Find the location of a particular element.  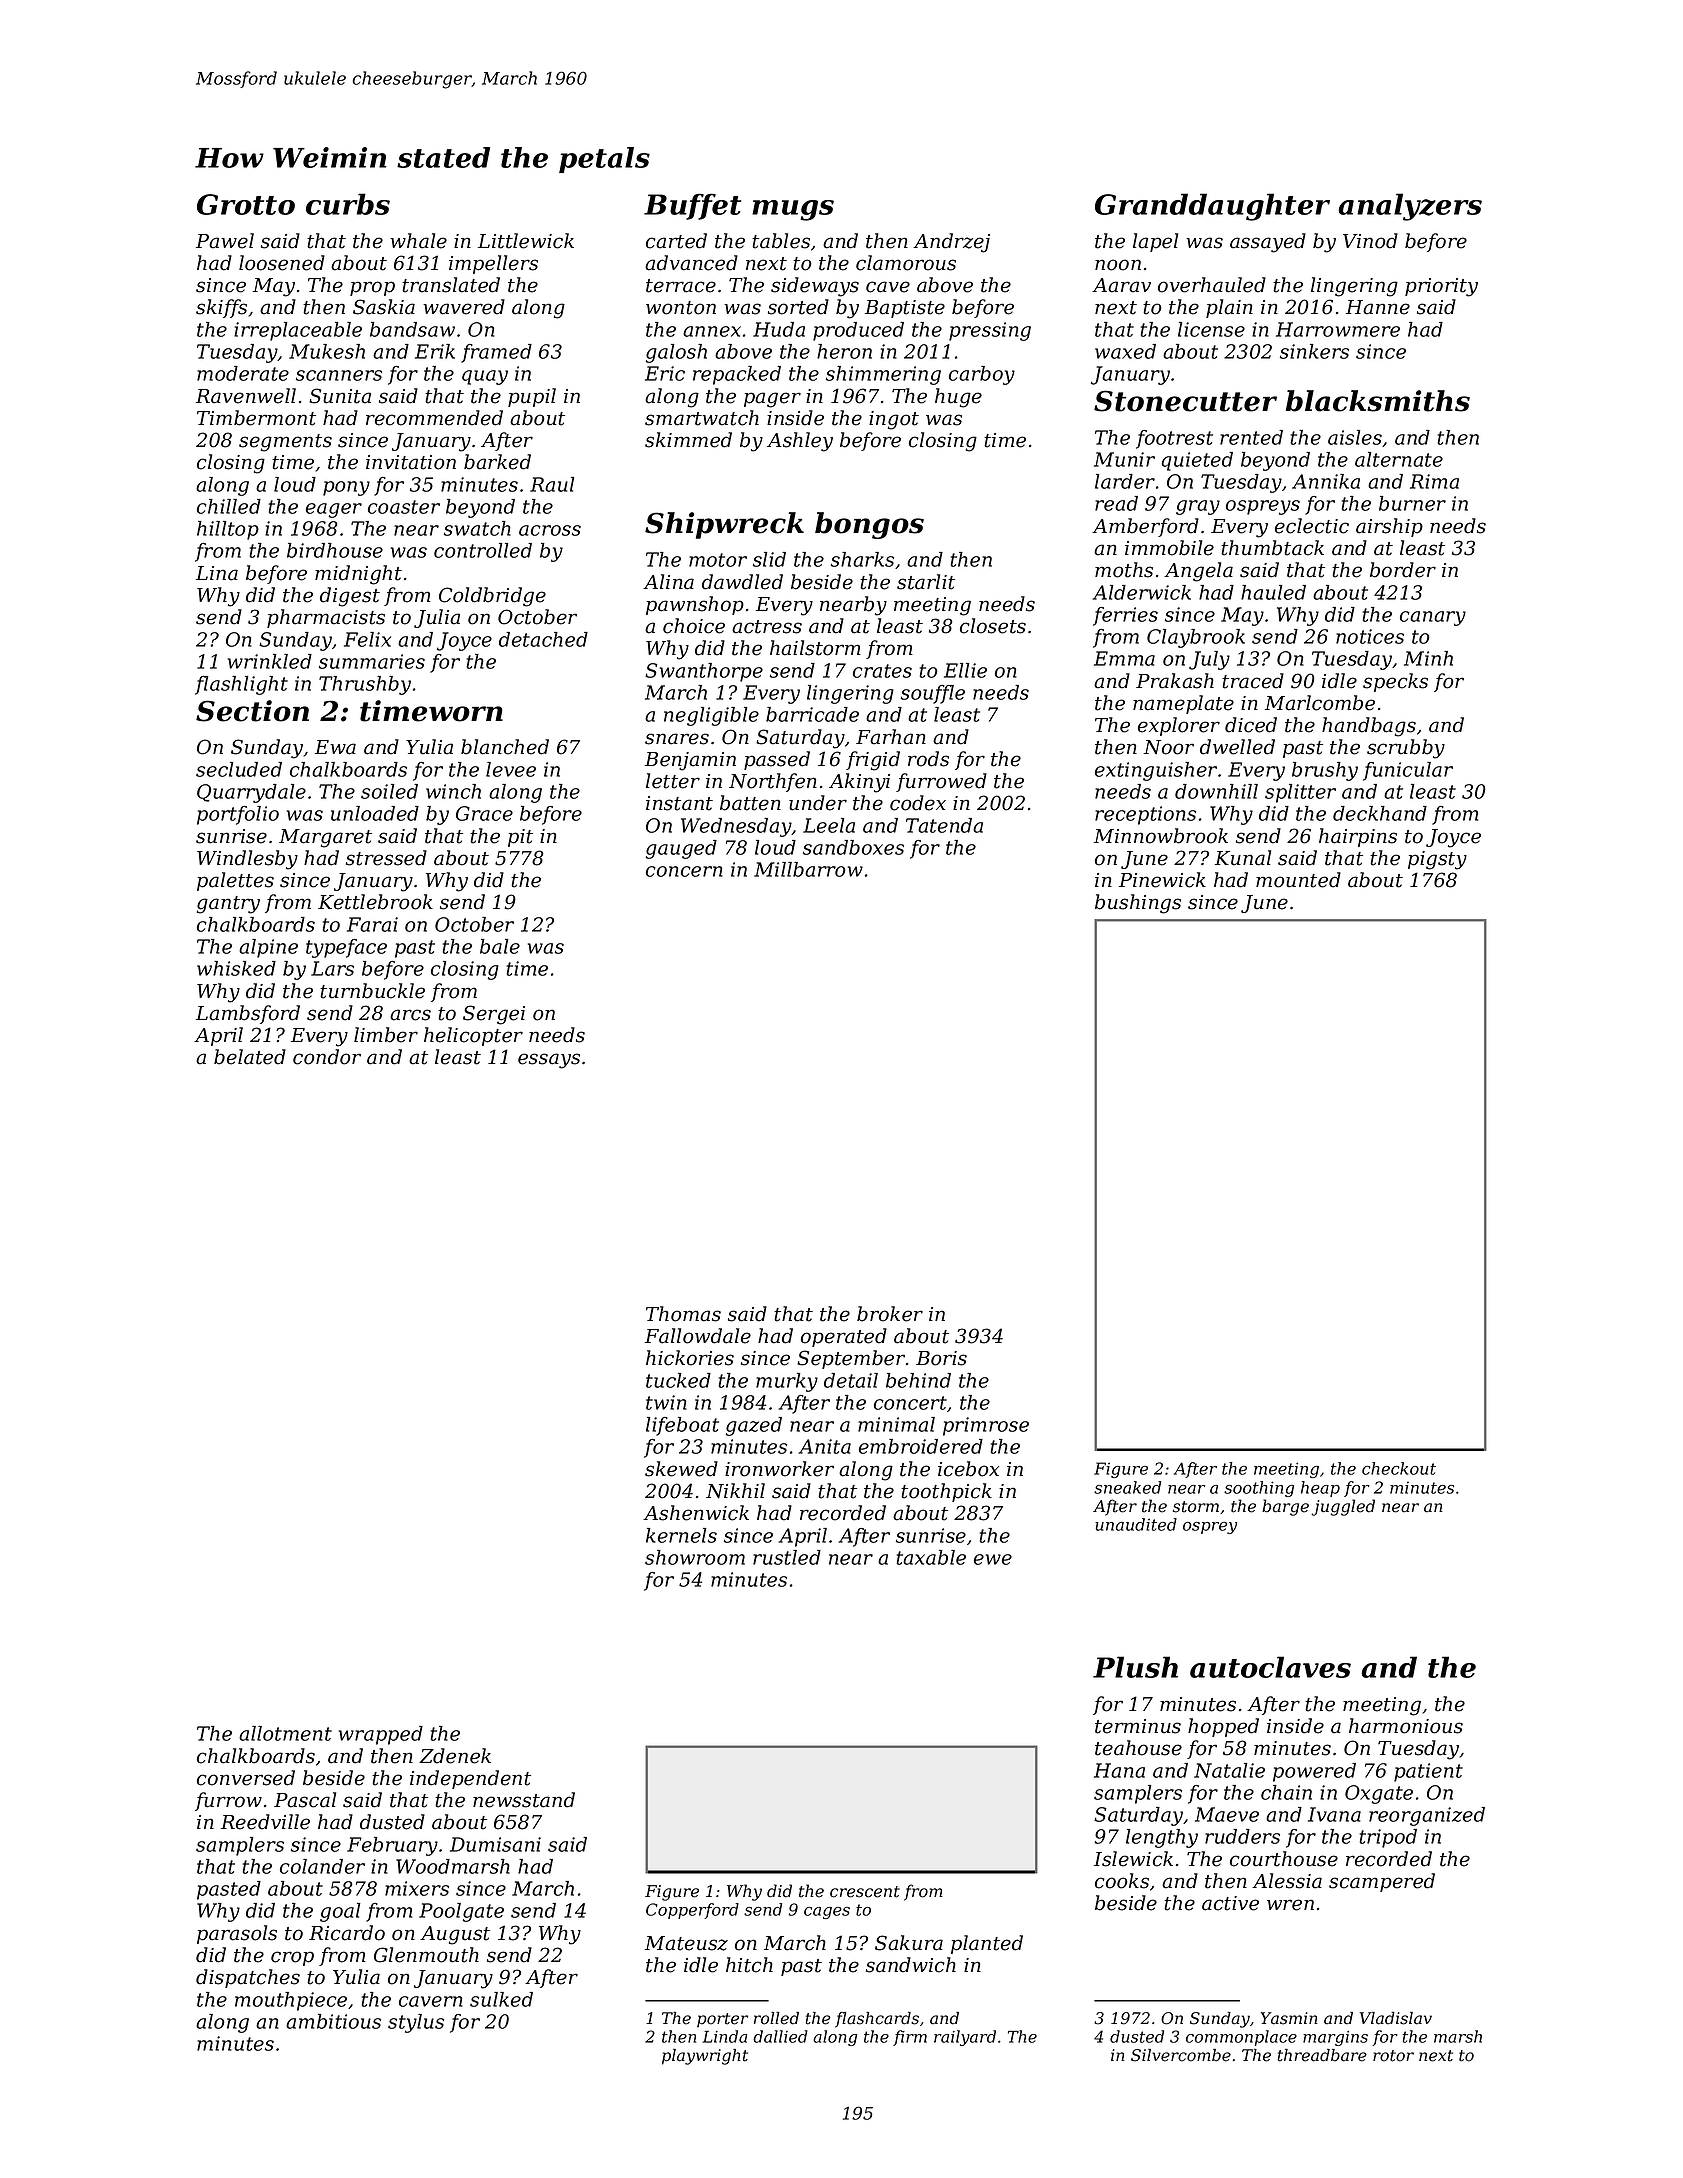

bandsaw is located at coordinates (412, 329).
